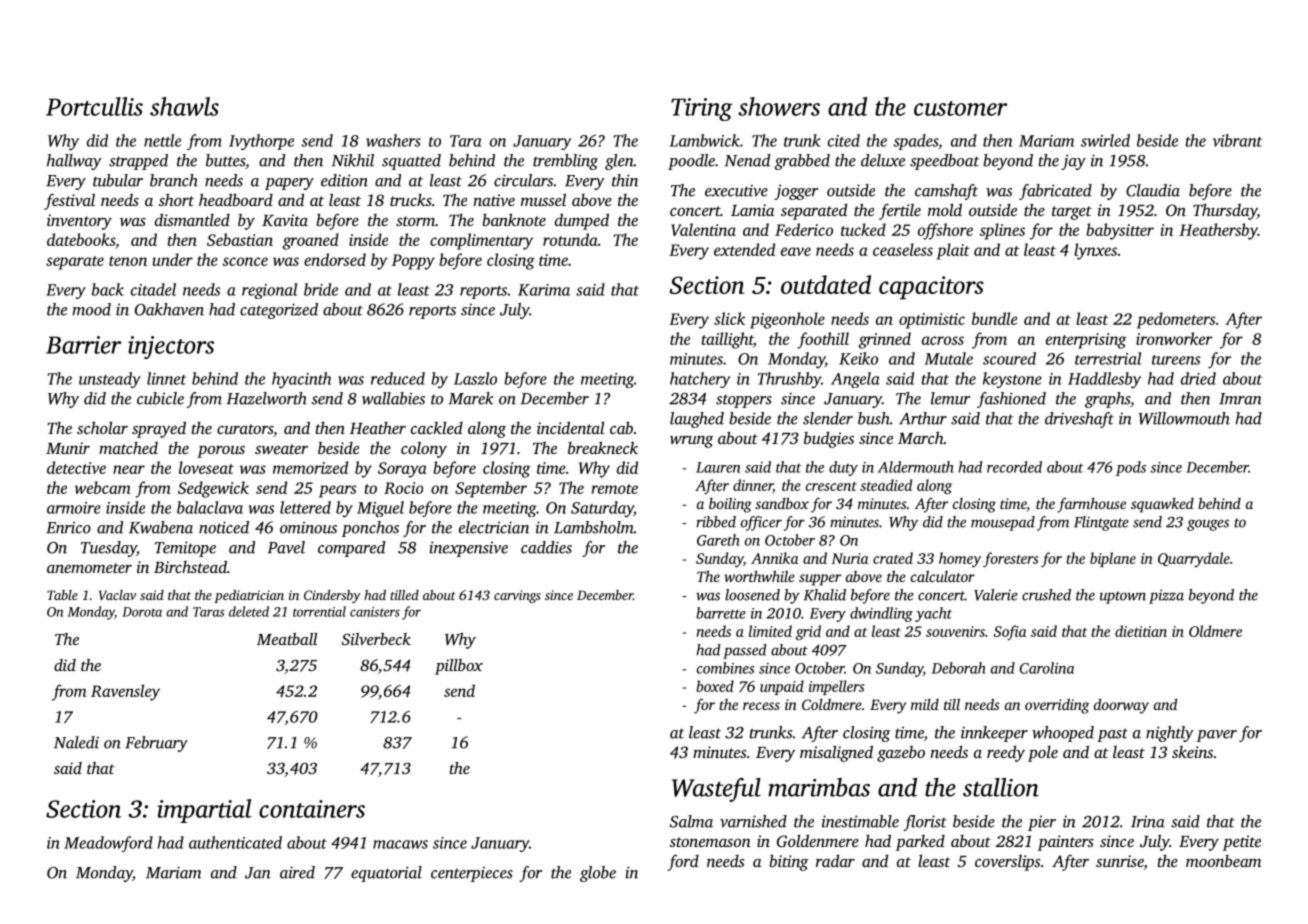 The image size is (1308, 924). Describe the element at coordinates (994, 318) in the screenshot. I see `bundle` at that location.
